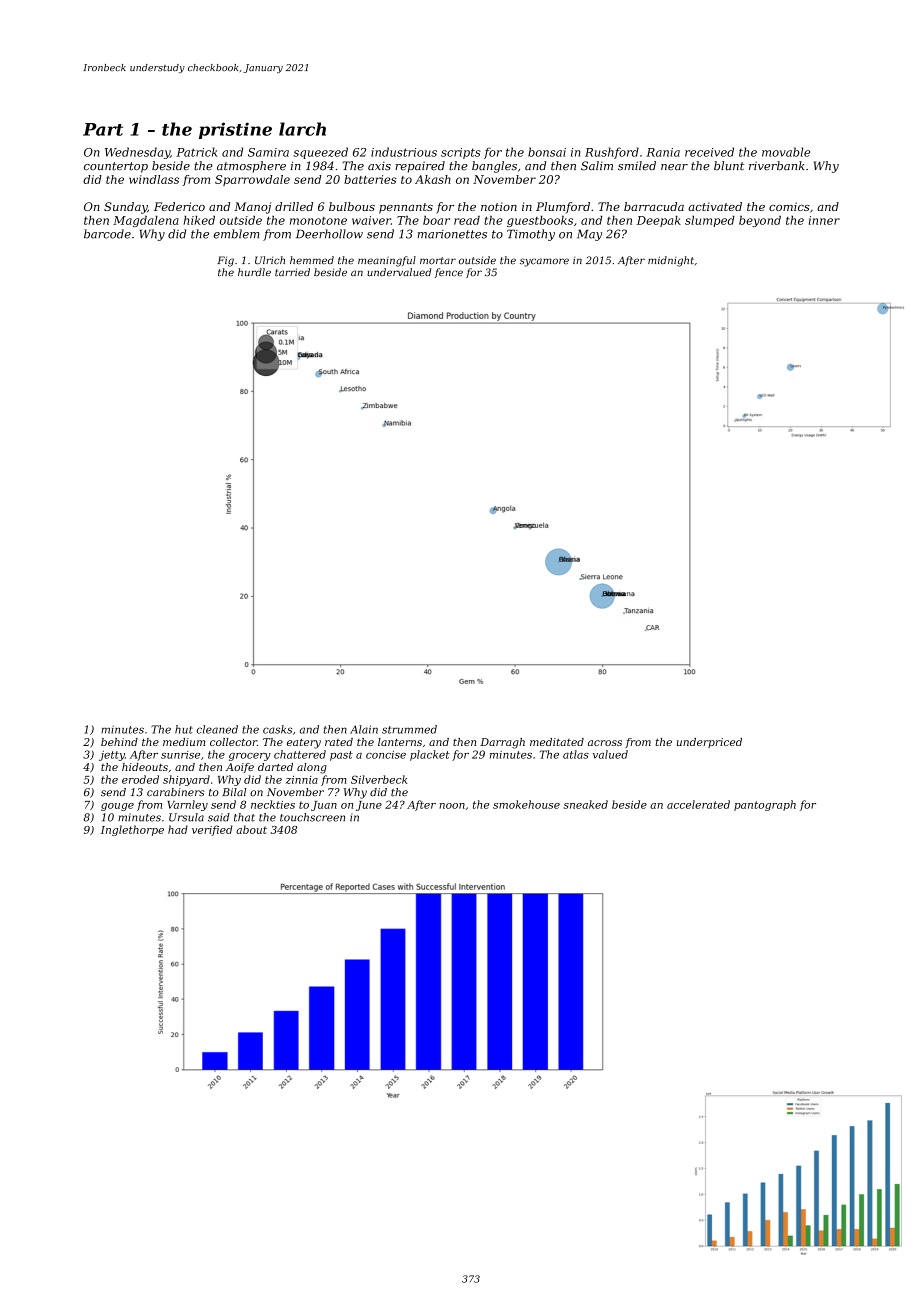 Image resolution: width=924 pixels, height=1308 pixels. What do you see at coordinates (277, 729) in the page?
I see `casks` at bounding box center [277, 729].
